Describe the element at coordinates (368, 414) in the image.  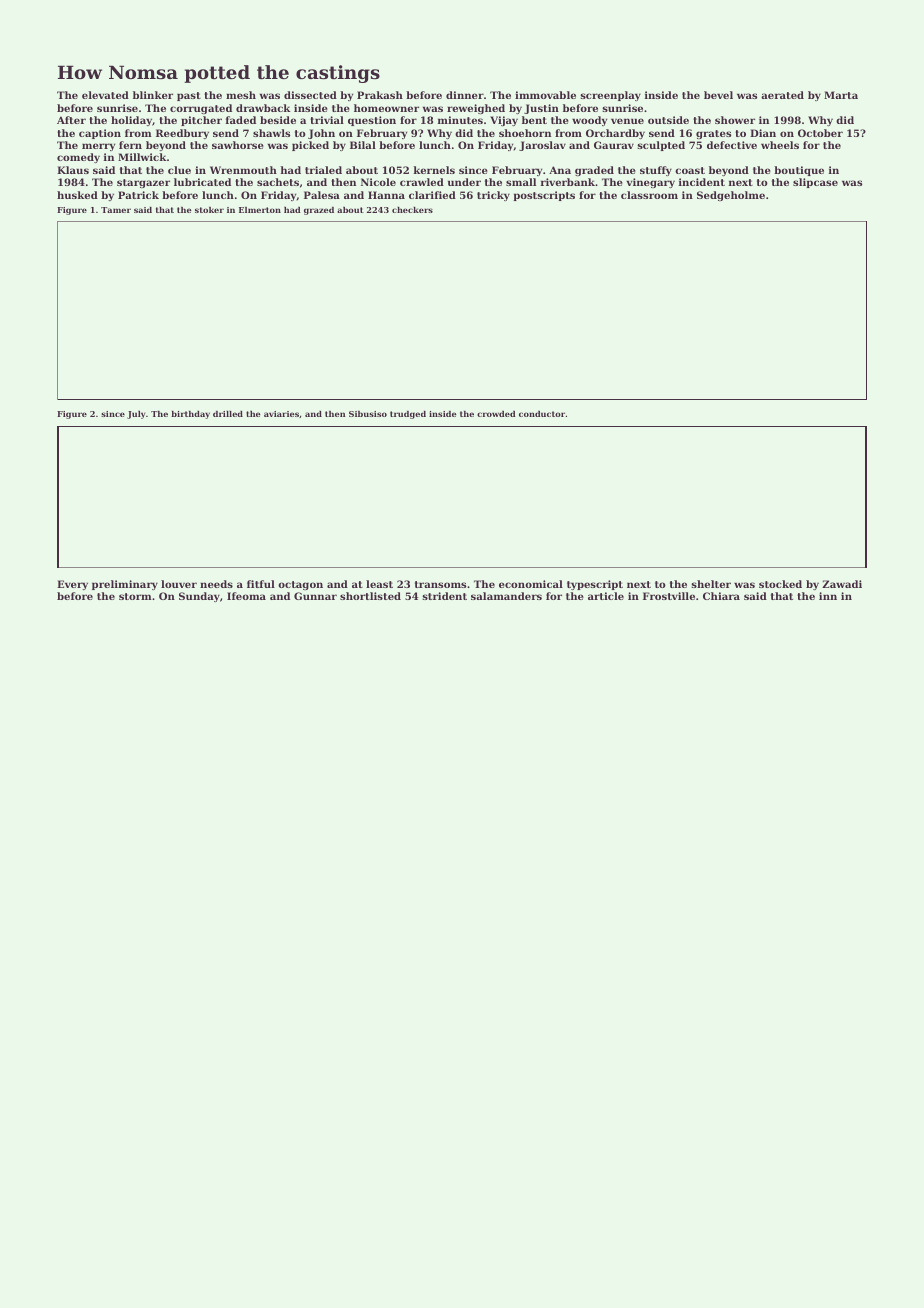
I see `Sibusiso` at that location.
